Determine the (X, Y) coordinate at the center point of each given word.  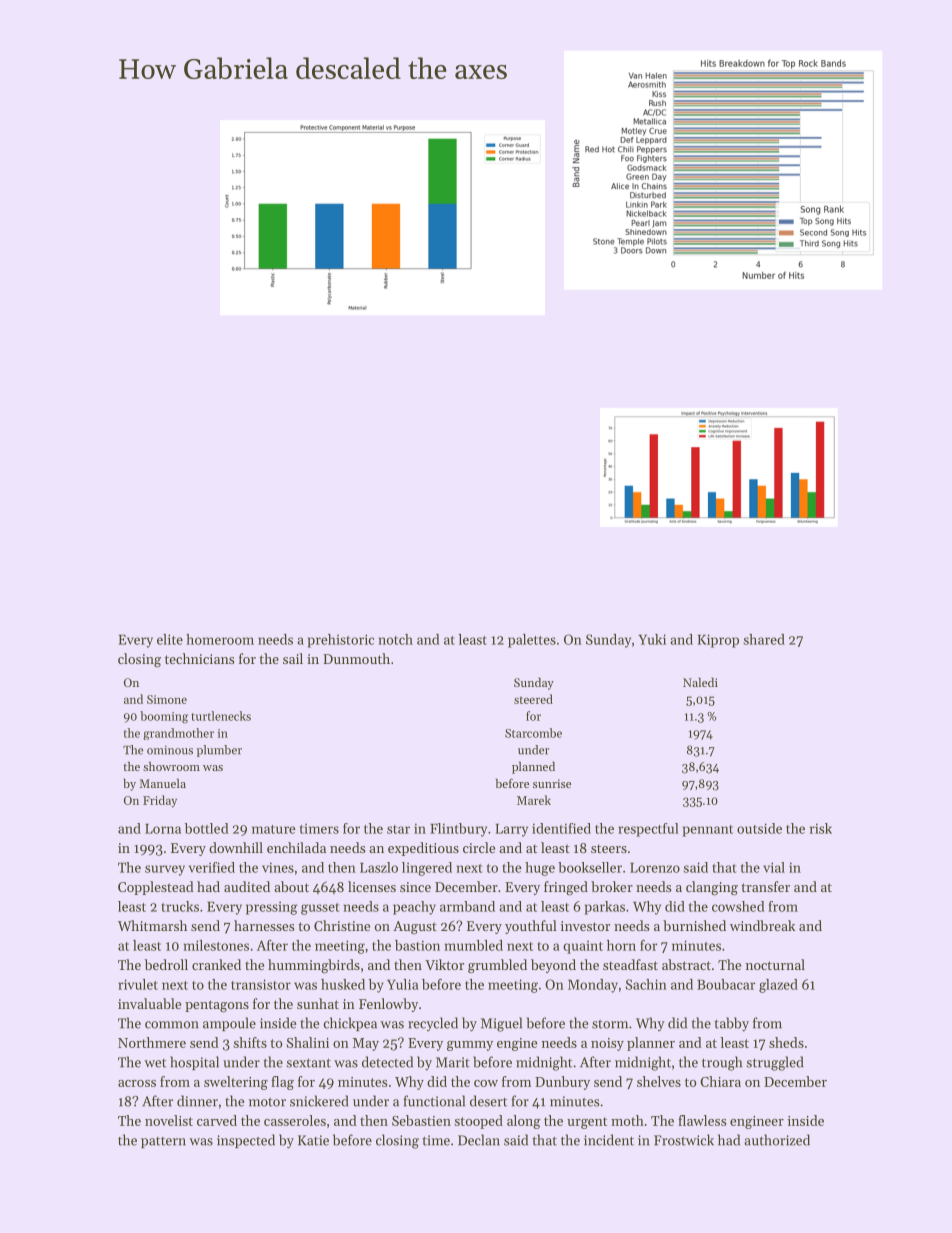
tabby (731, 1024)
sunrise (552, 783)
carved (217, 1120)
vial (774, 867)
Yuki (652, 639)
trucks (180, 906)
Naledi (700, 682)
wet (155, 1063)
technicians (199, 658)
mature (274, 829)
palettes (532, 641)
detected (387, 1062)
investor (585, 926)
